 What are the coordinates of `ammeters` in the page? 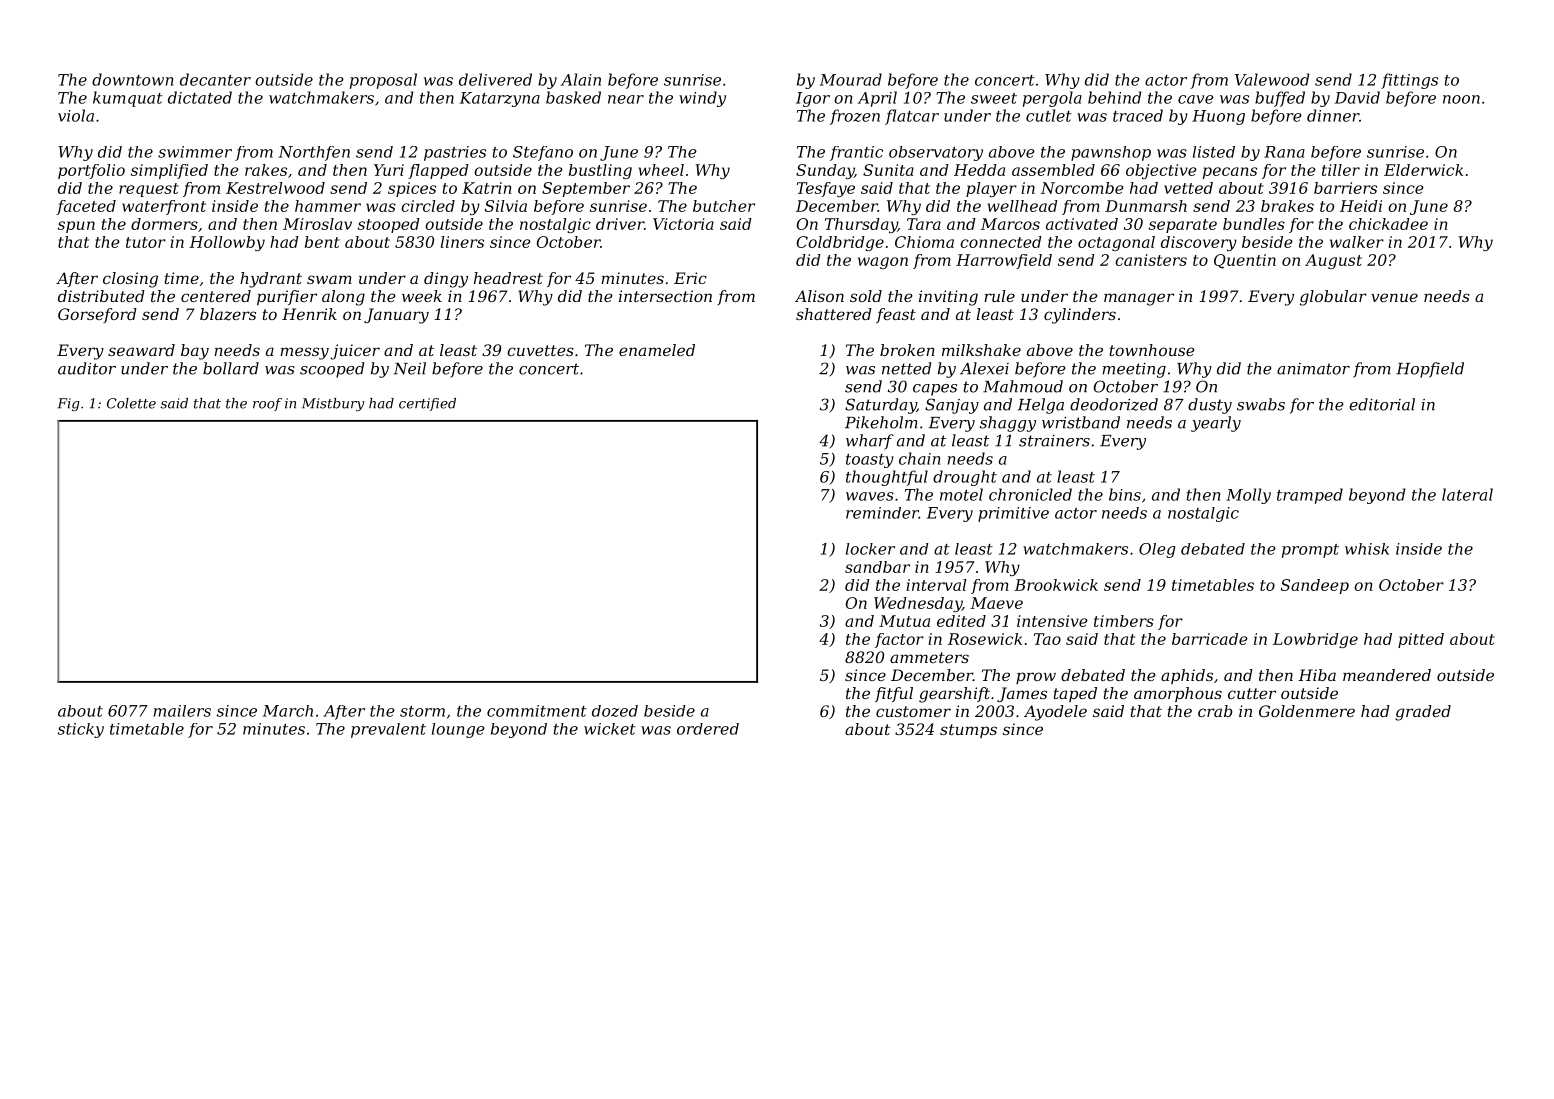 It's located at (929, 657).
